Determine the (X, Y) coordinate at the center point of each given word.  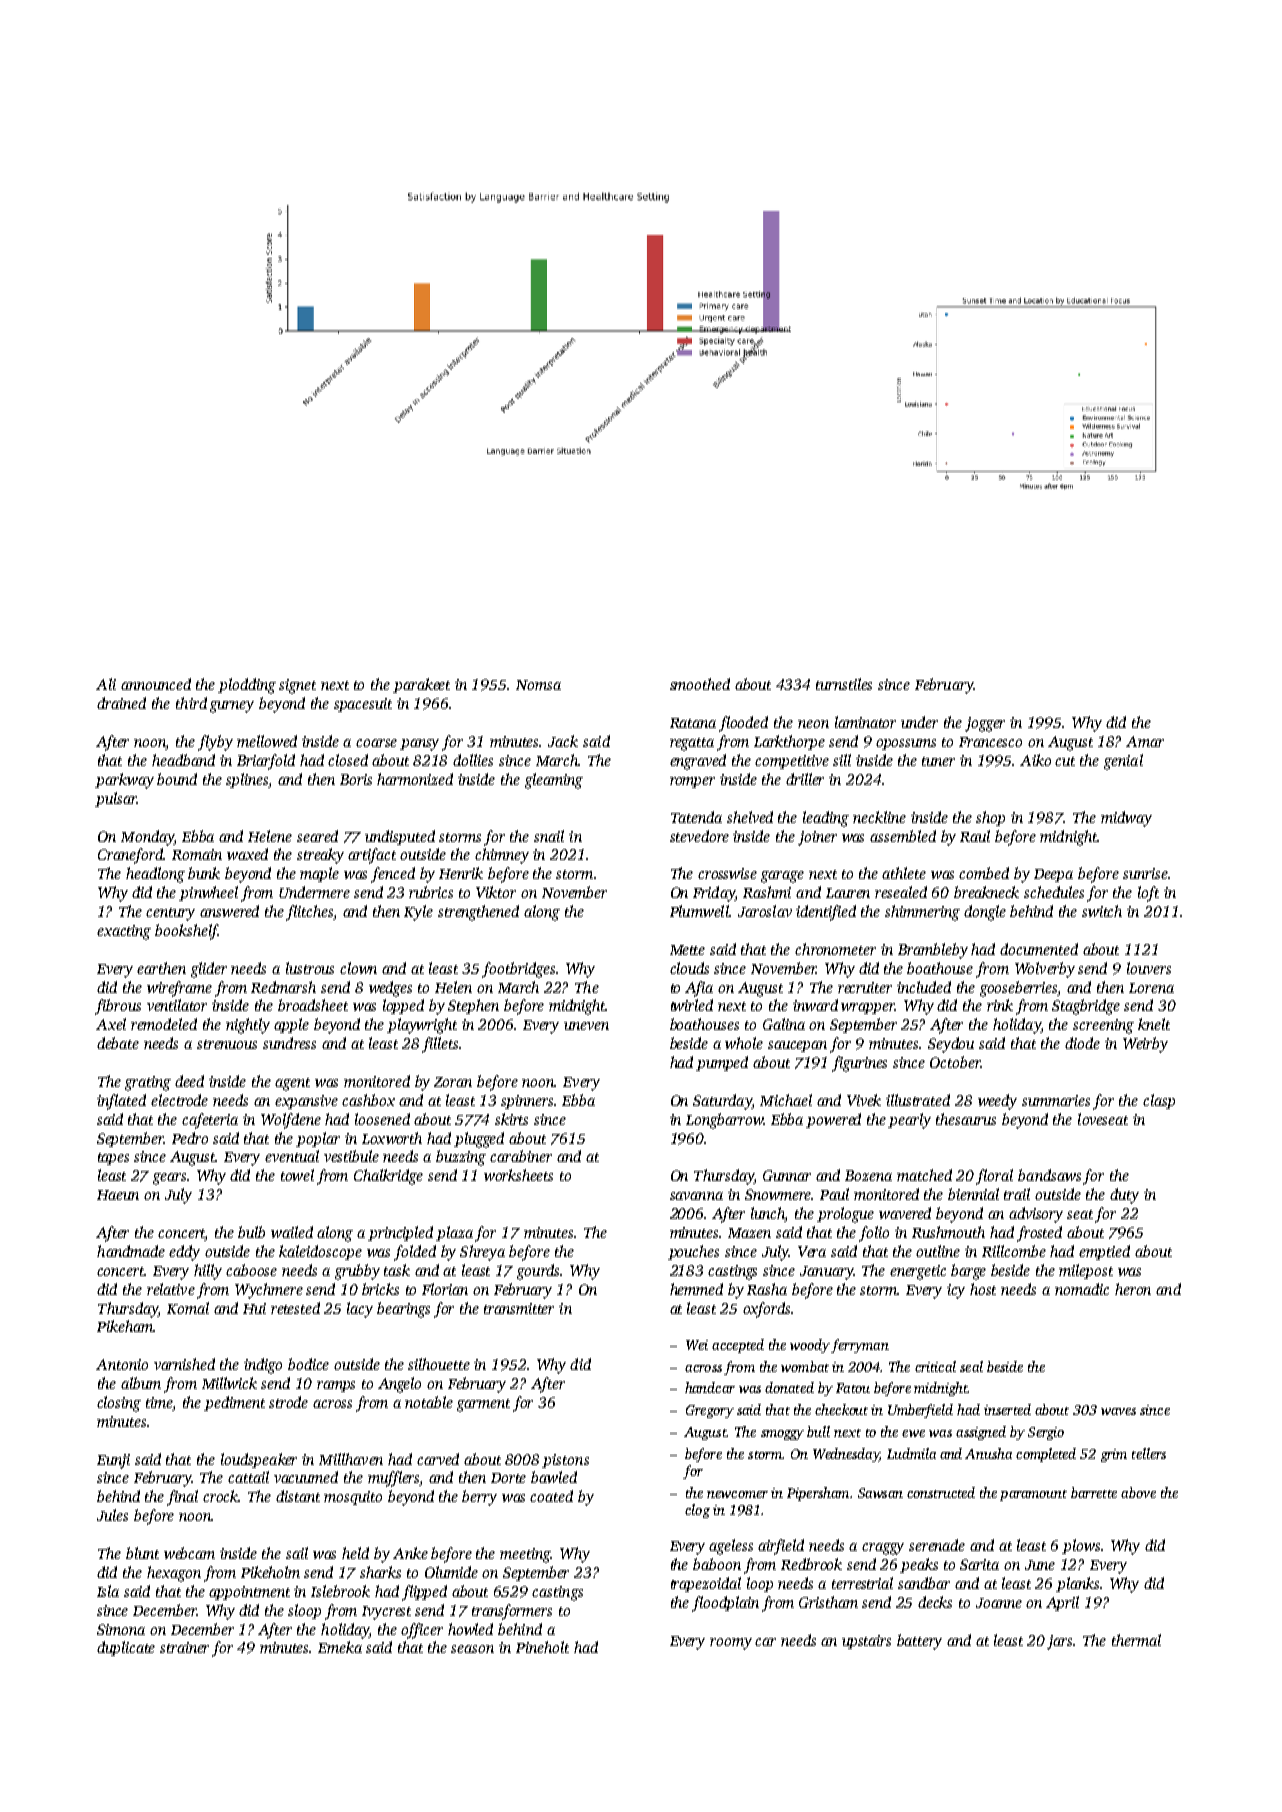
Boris (356, 779)
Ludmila (911, 1453)
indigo (263, 1366)
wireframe (179, 989)
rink (1000, 1005)
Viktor (496, 892)
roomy (731, 1644)
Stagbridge (1086, 1007)
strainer (184, 1647)
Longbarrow (724, 1121)
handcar (710, 1387)
